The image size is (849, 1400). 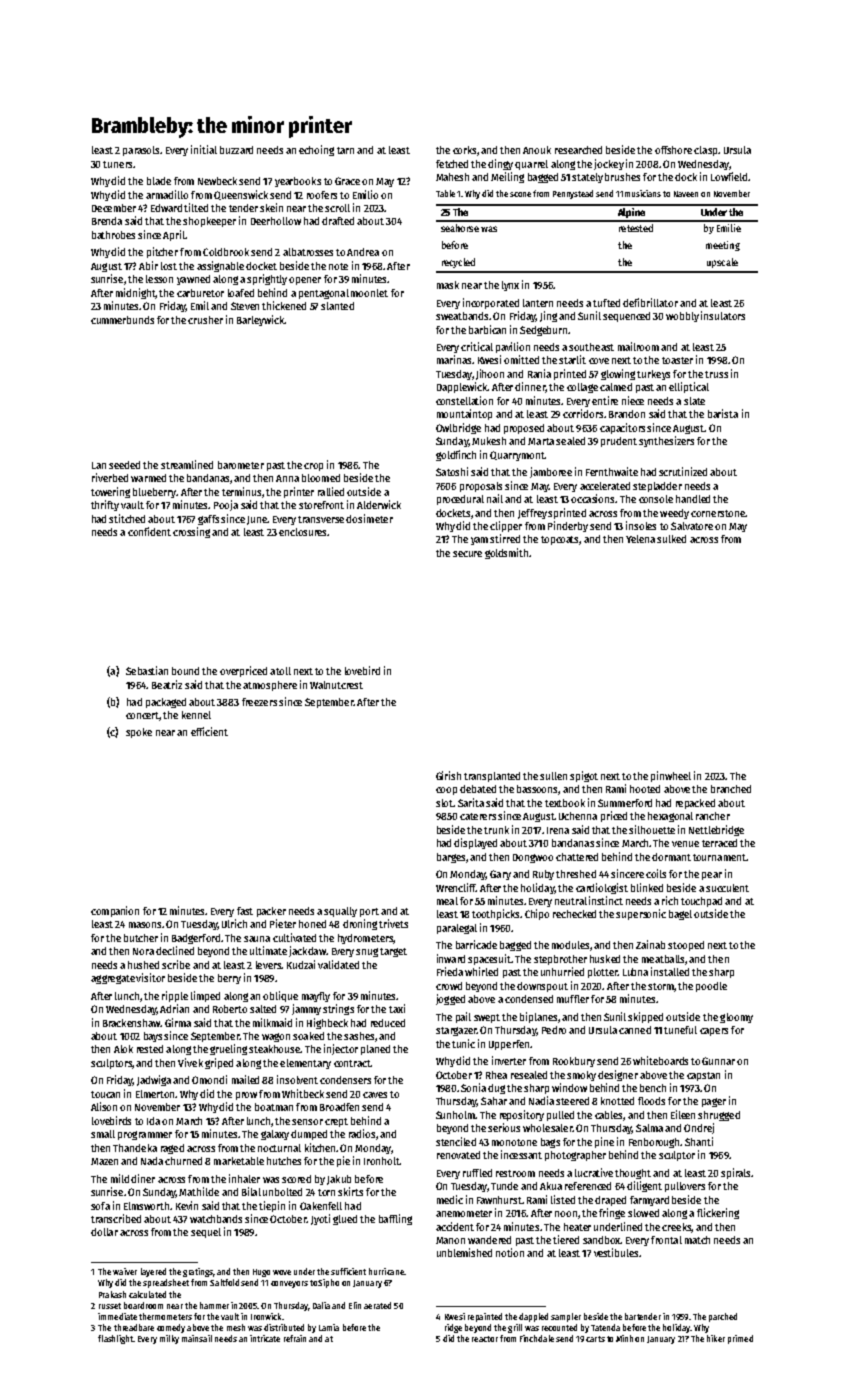 I want to click on sofa, so click(x=100, y=1206).
